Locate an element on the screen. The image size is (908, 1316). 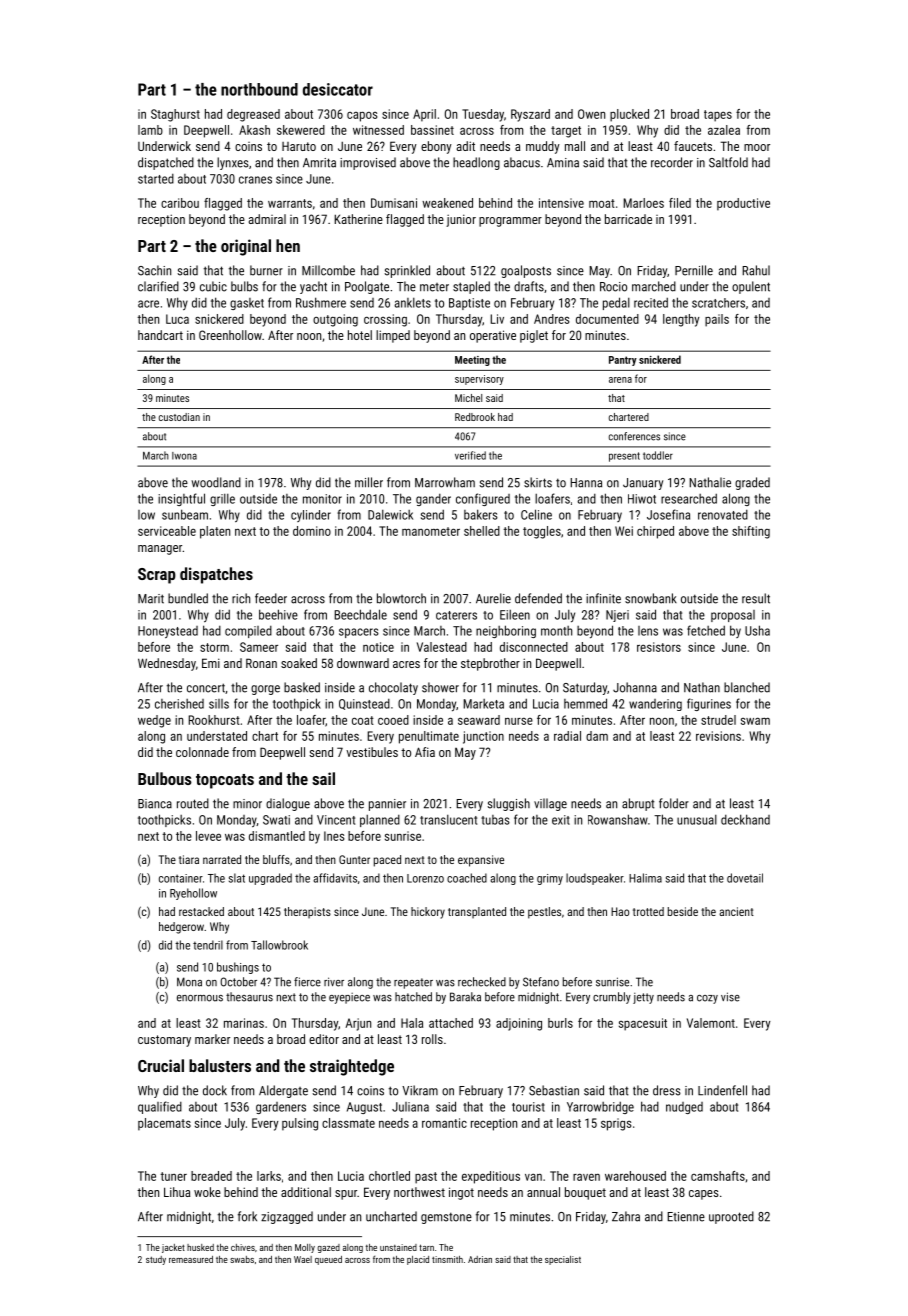
gander is located at coordinates (433, 500).
